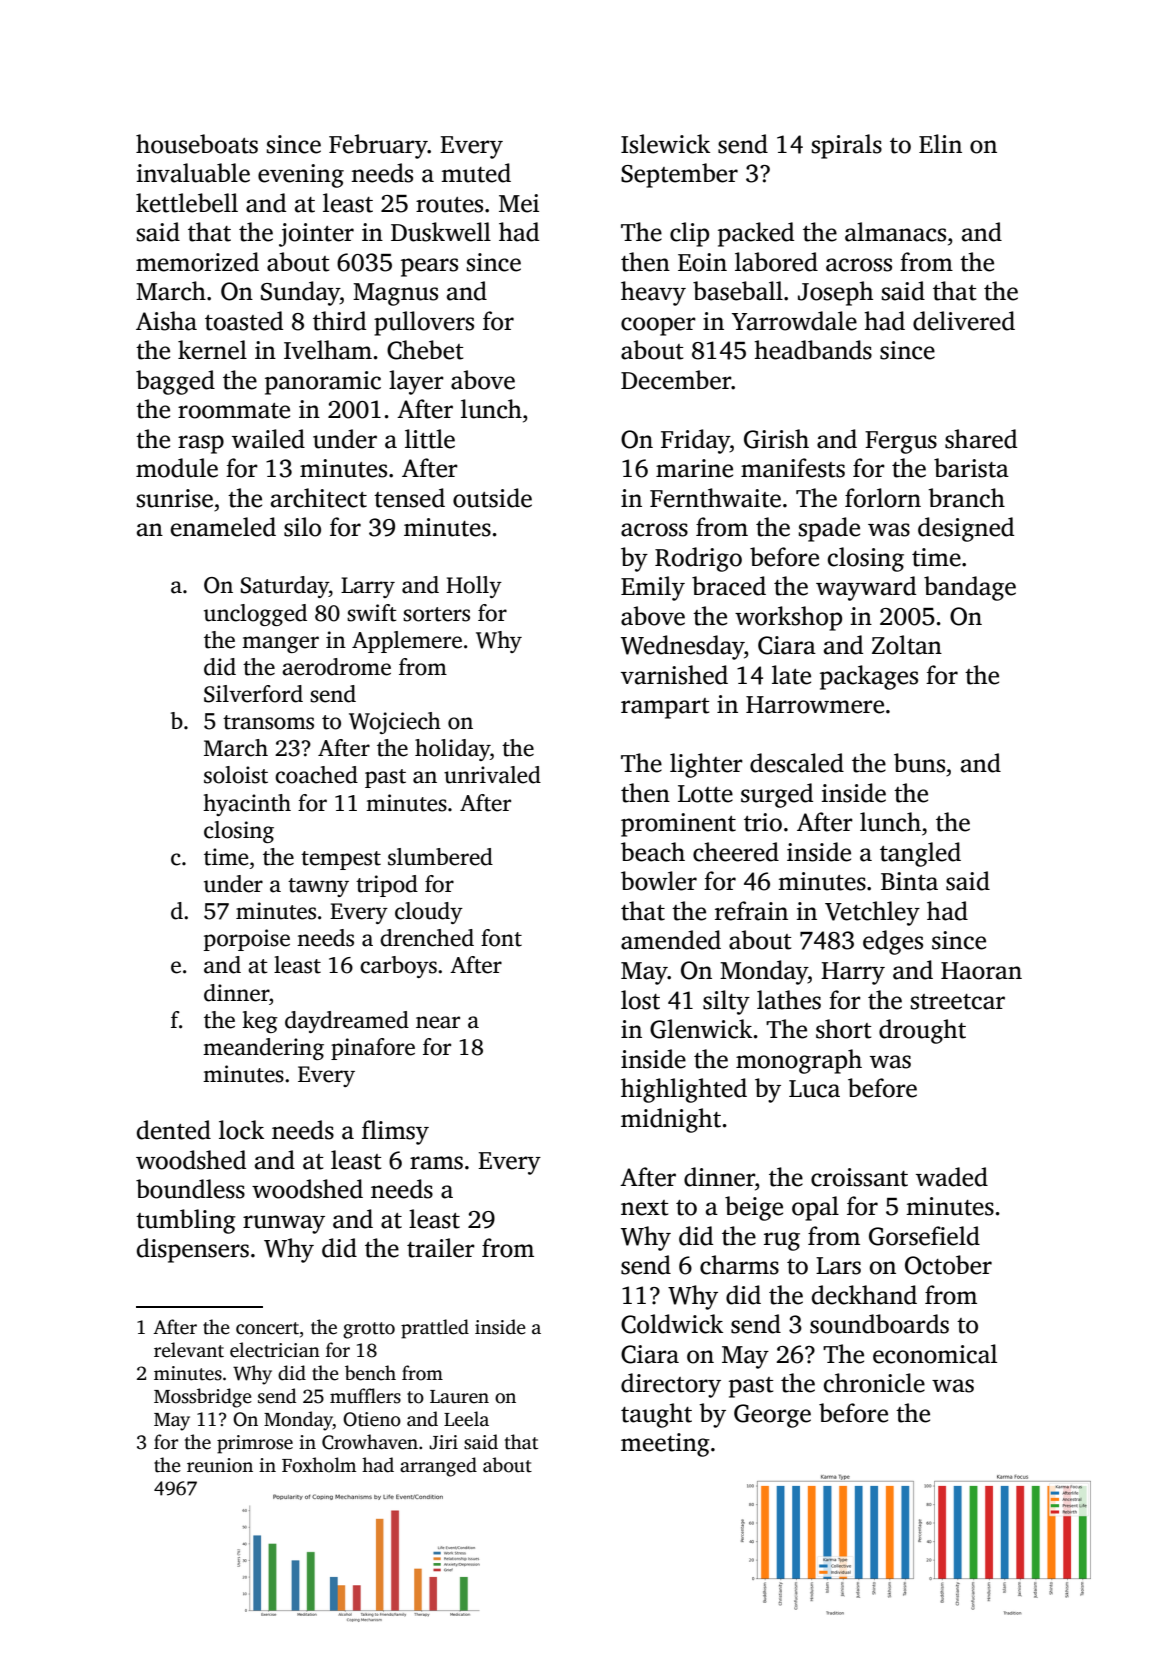  I want to click on highlighted, so click(684, 1090).
